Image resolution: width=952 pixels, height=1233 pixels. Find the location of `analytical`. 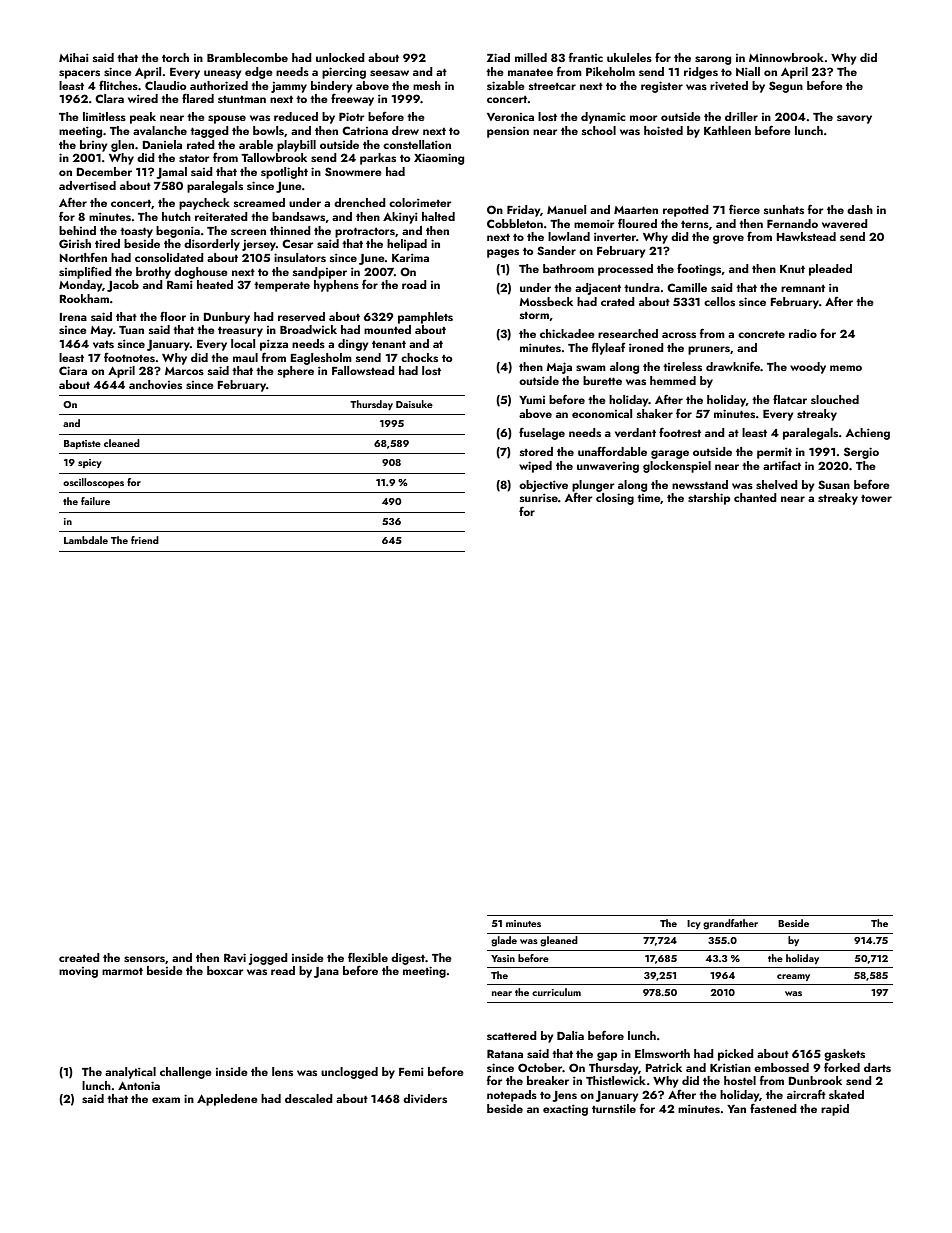

analytical is located at coordinates (130, 1073).
